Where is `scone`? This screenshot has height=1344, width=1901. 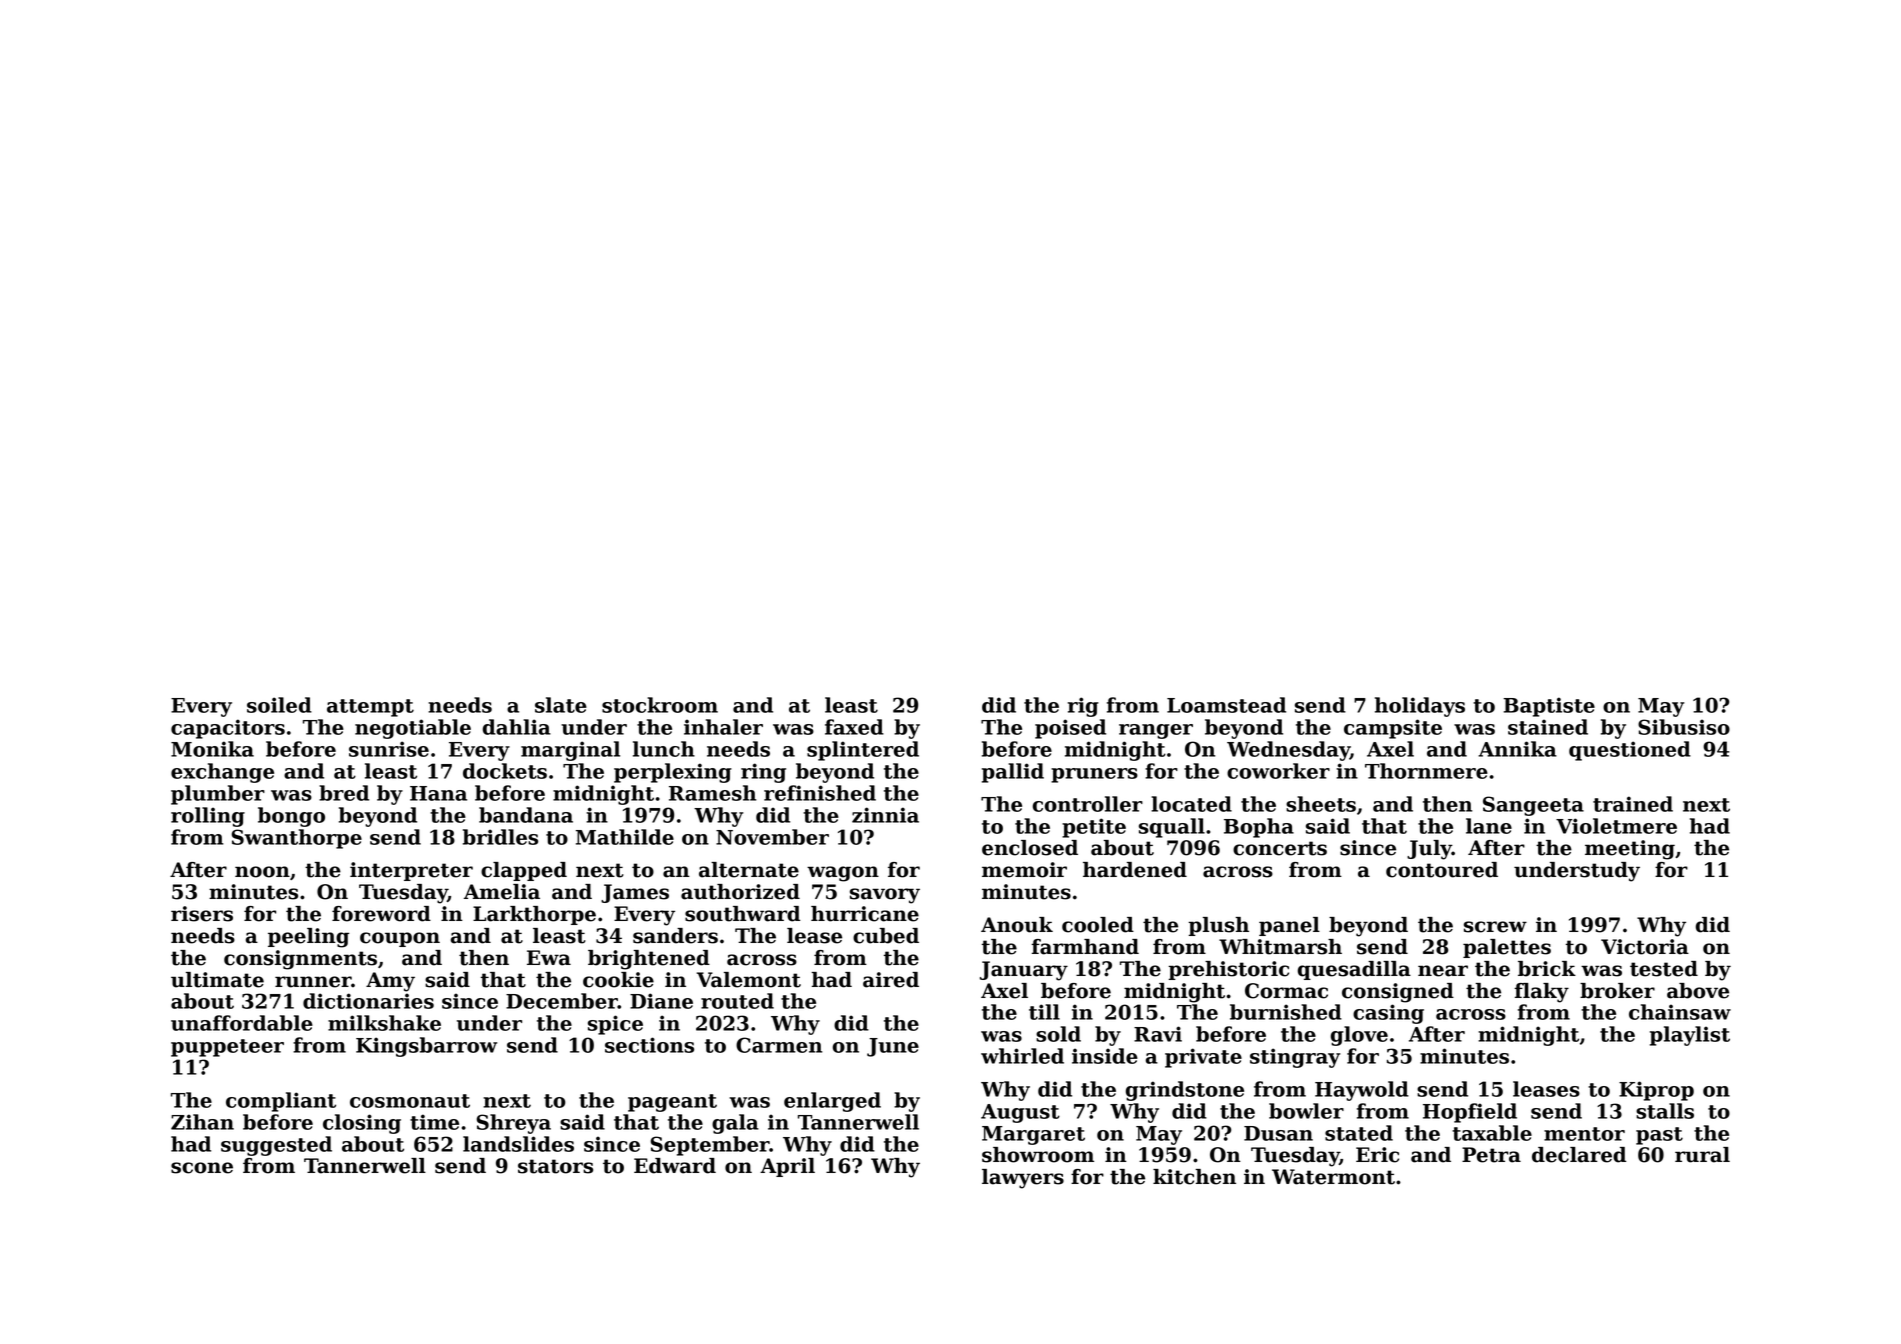
scone is located at coordinates (202, 1168).
